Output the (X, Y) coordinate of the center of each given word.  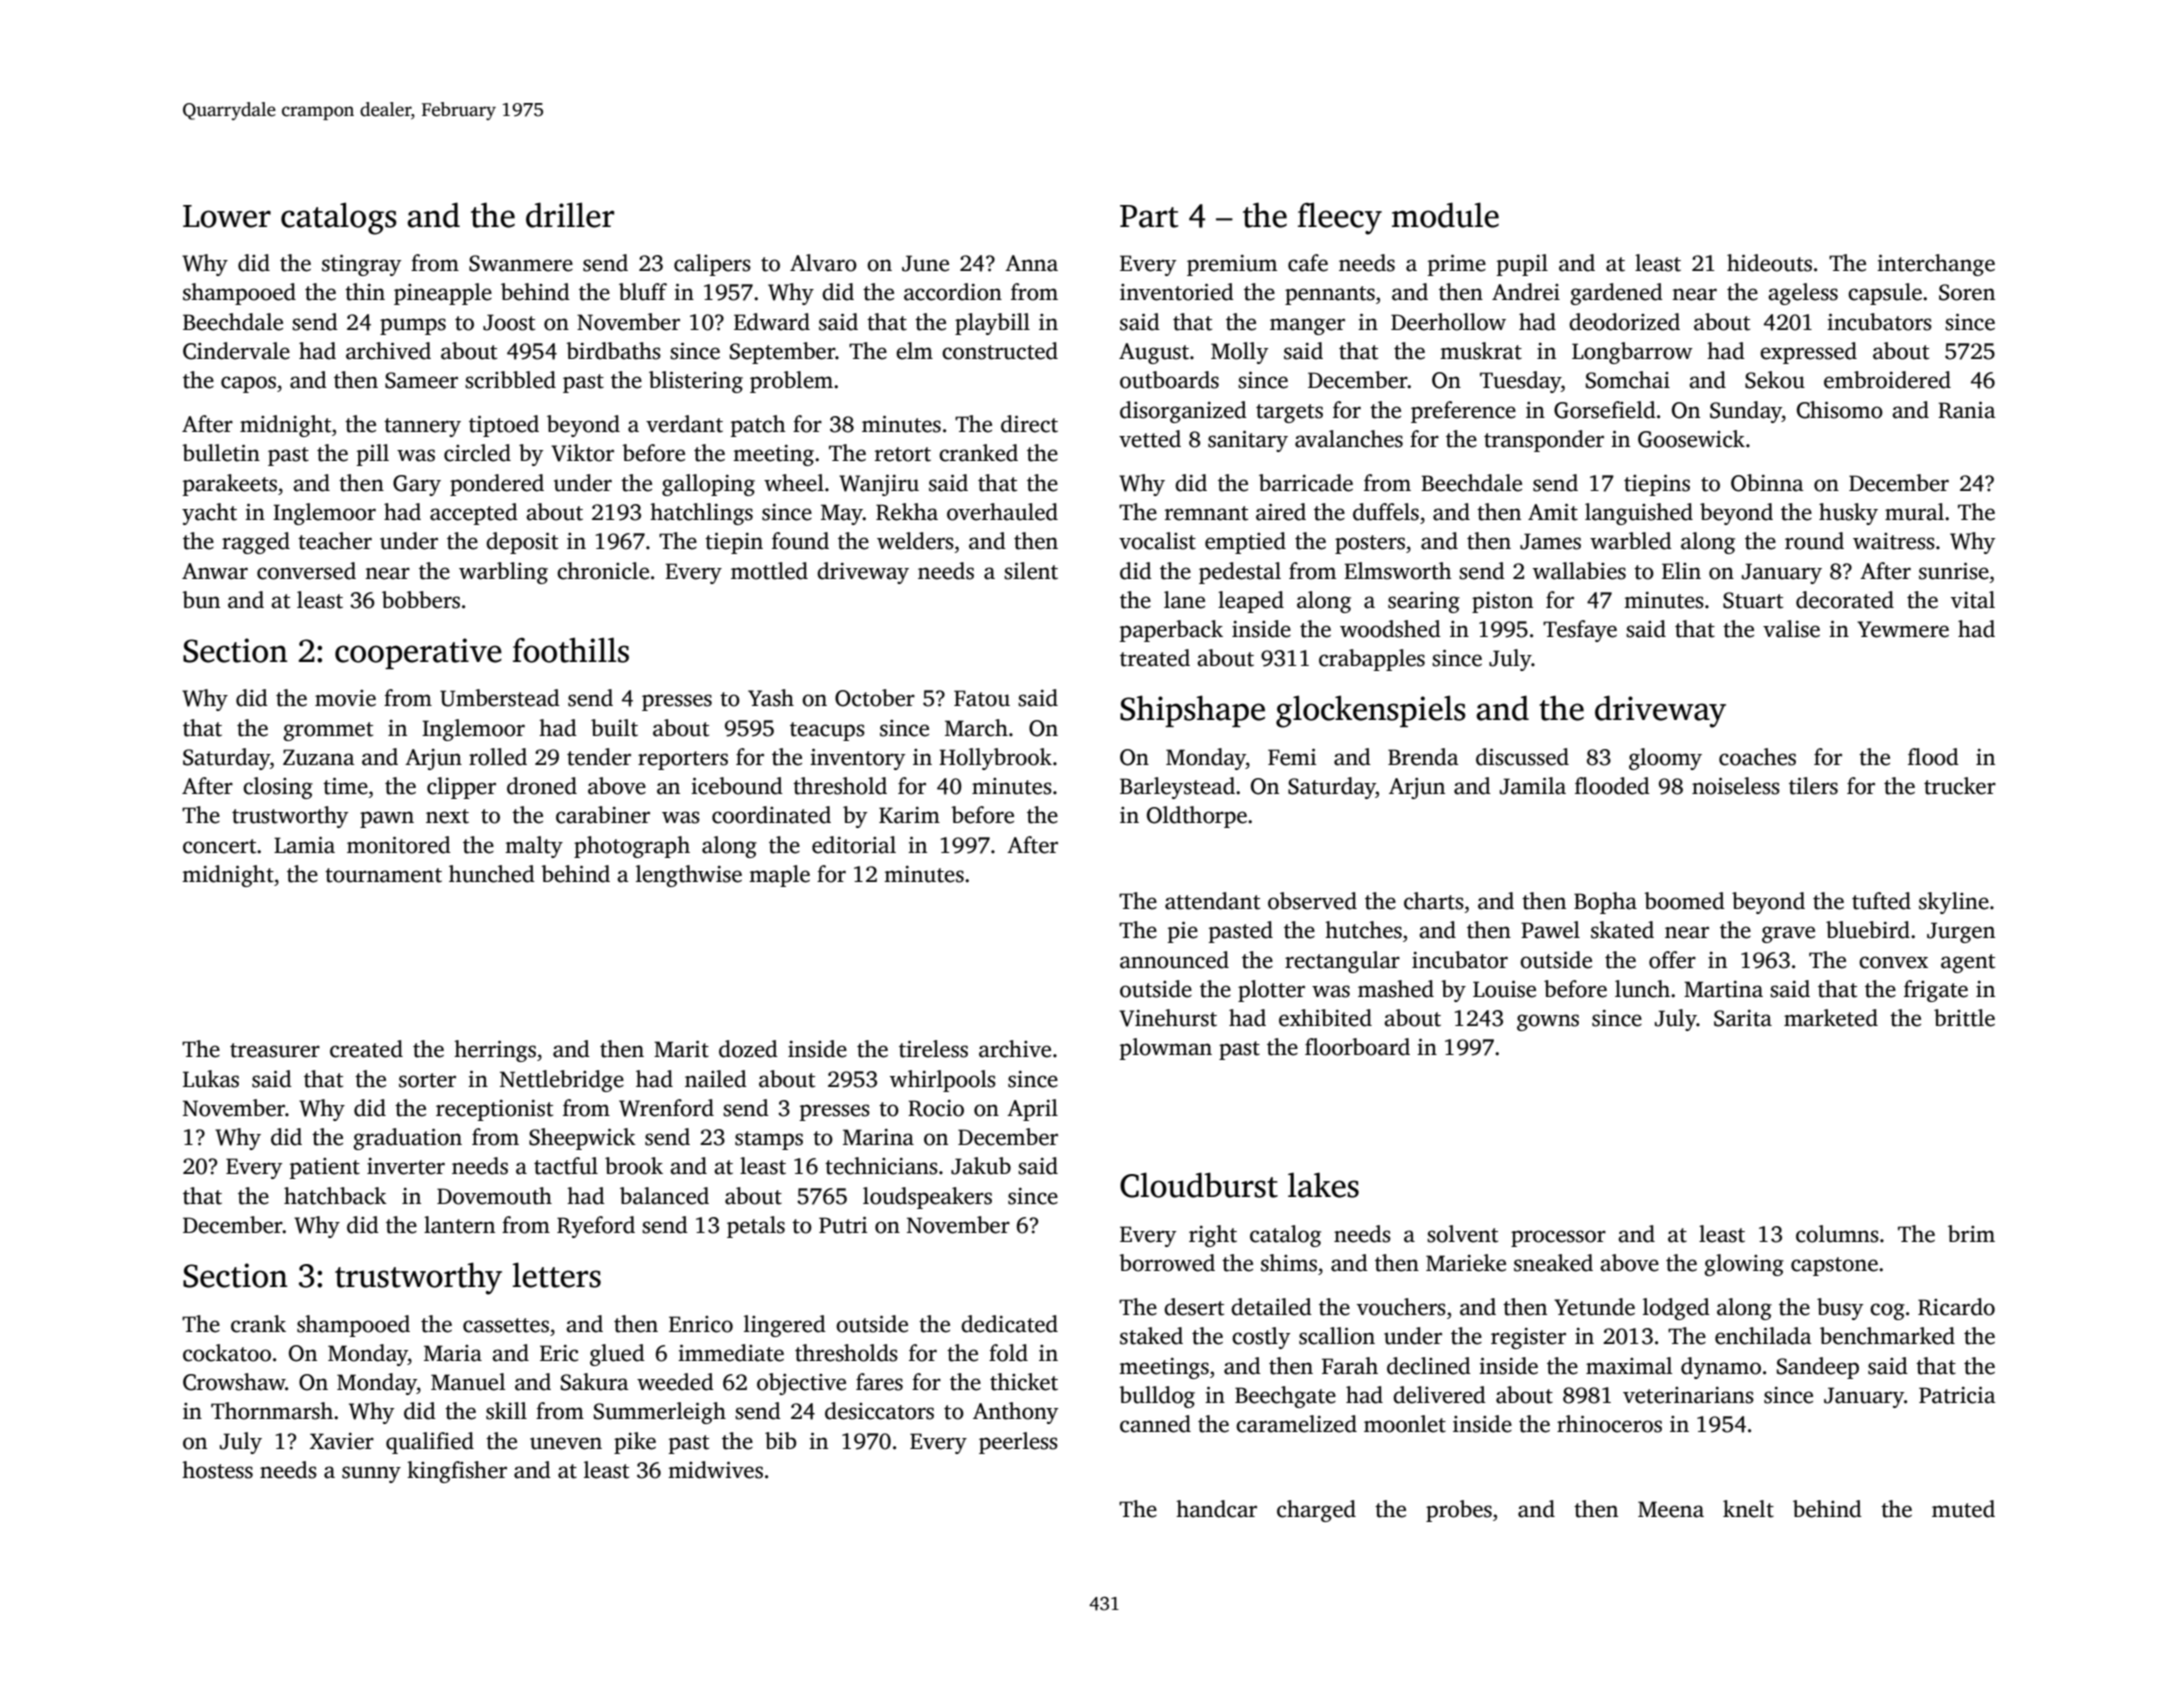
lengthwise (689, 876)
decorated (1845, 600)
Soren (1967, 292)
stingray (361, 265)
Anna (1031, 263)
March (976, 728)
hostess (217, 1470)
